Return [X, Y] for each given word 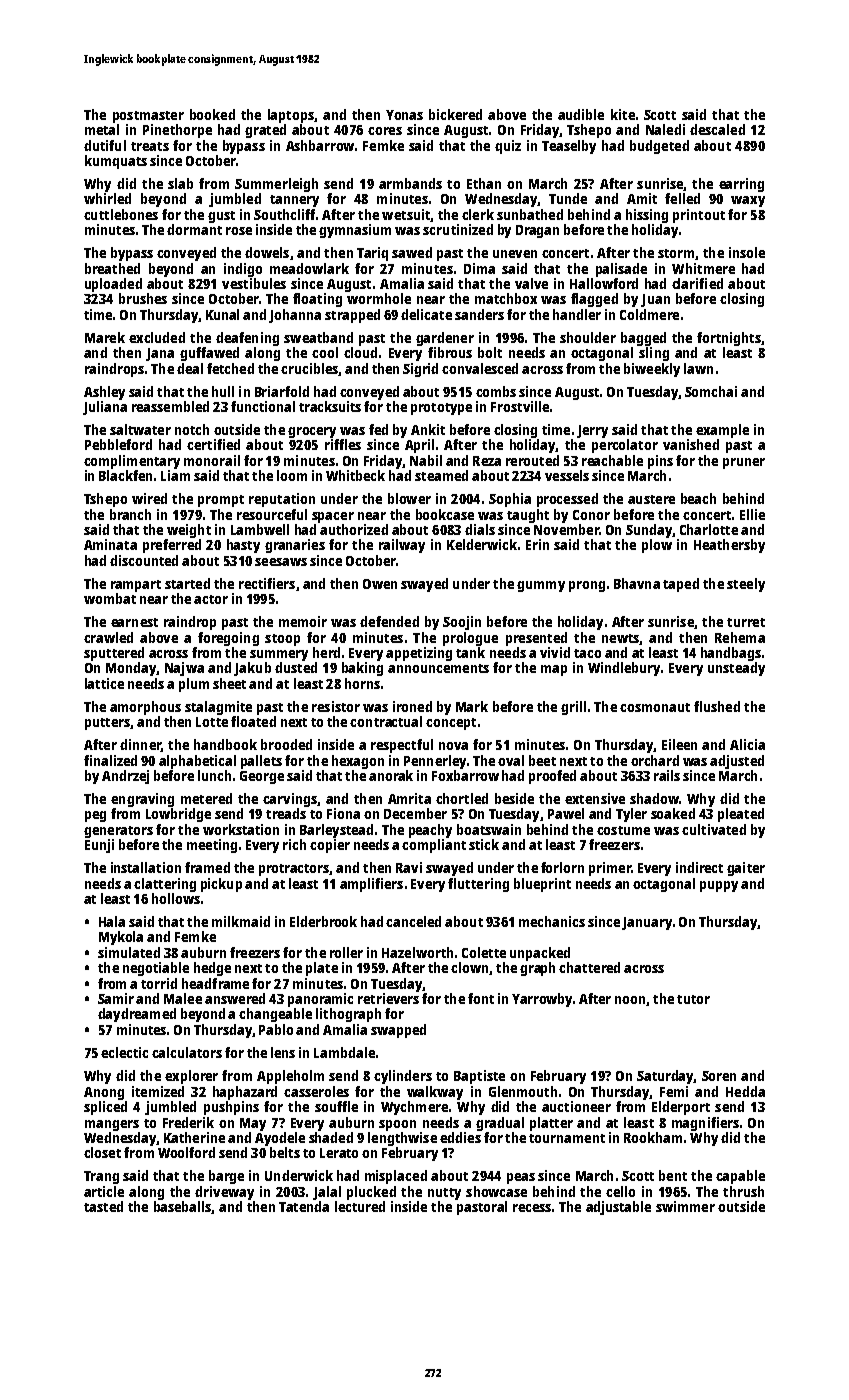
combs [496, 391]
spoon [397, 1125]
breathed [112, 268]
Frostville [520, 406]
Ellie [752, 514]
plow [657, 546]
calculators [187, 1052]
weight [189, 531]
